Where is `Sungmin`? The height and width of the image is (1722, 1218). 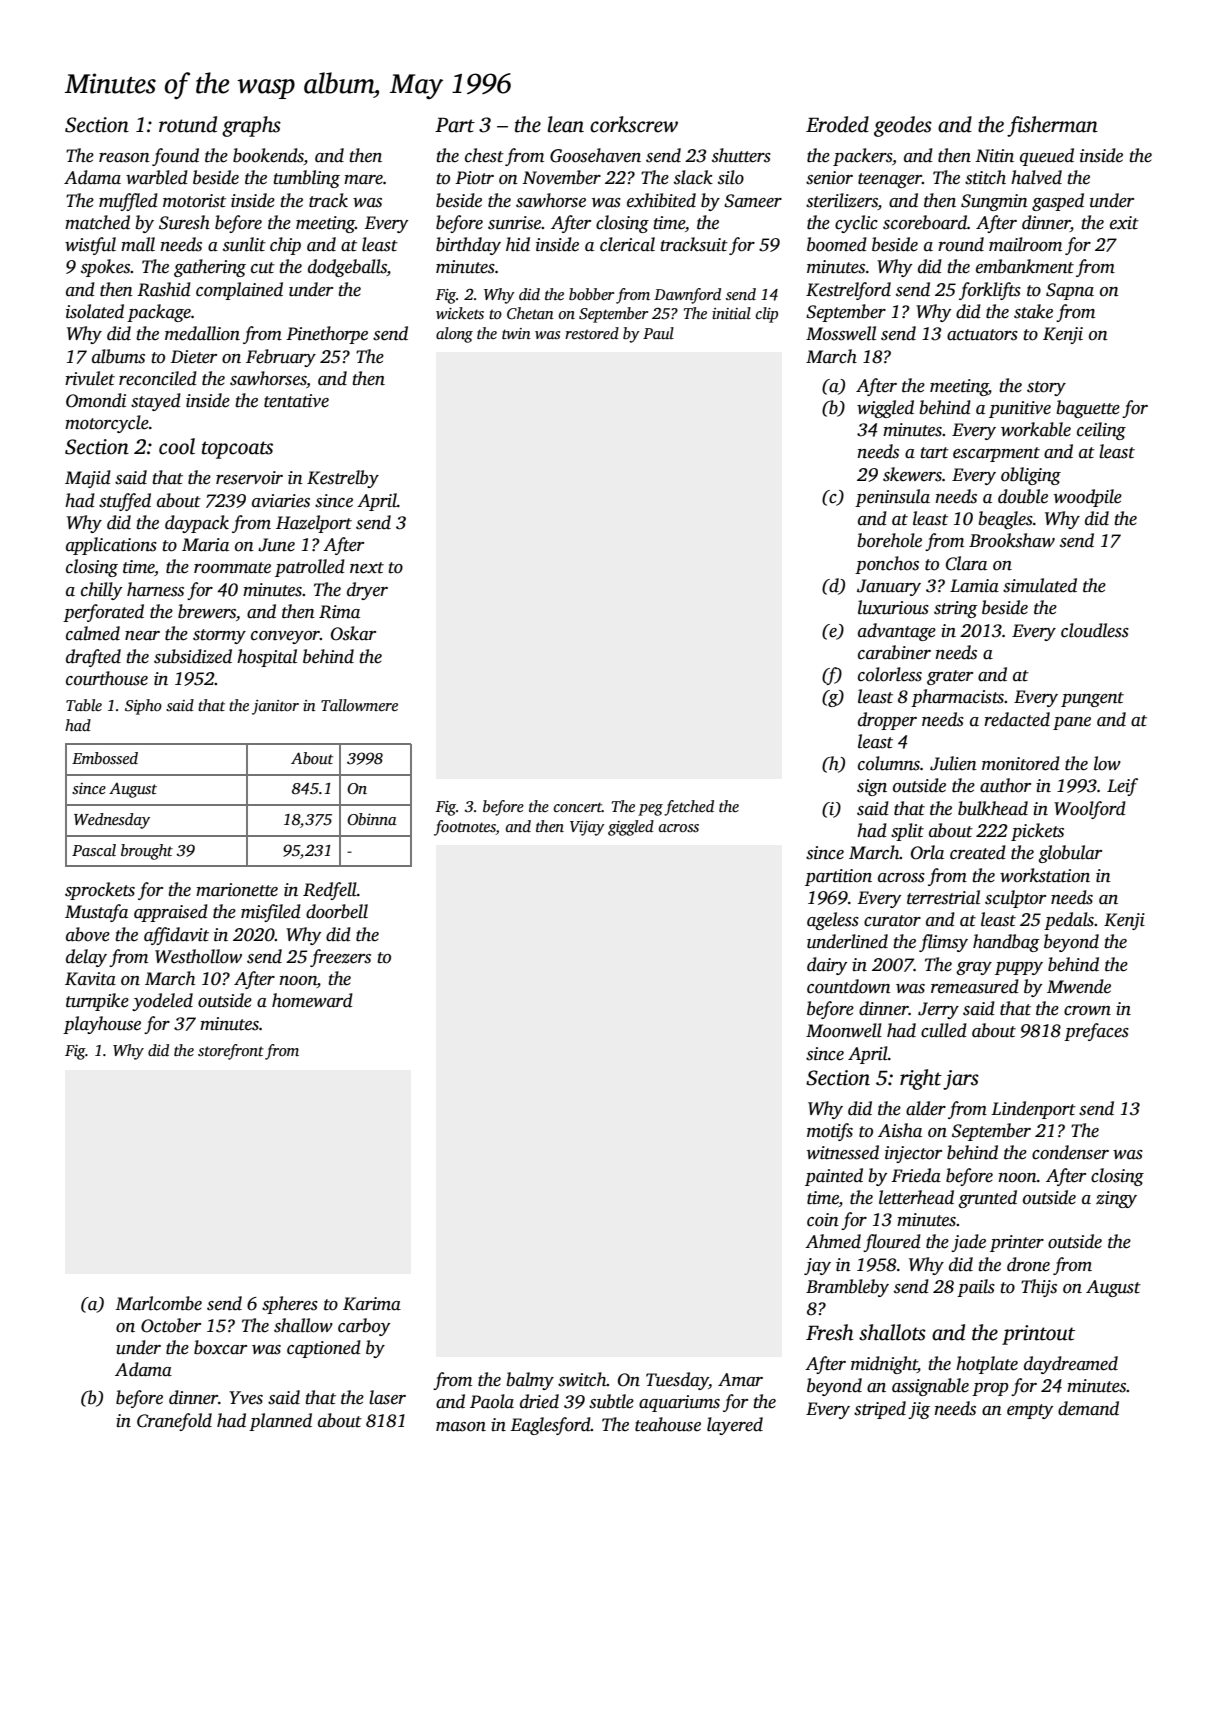
Sungmin is located at coordinates (994, 202).
